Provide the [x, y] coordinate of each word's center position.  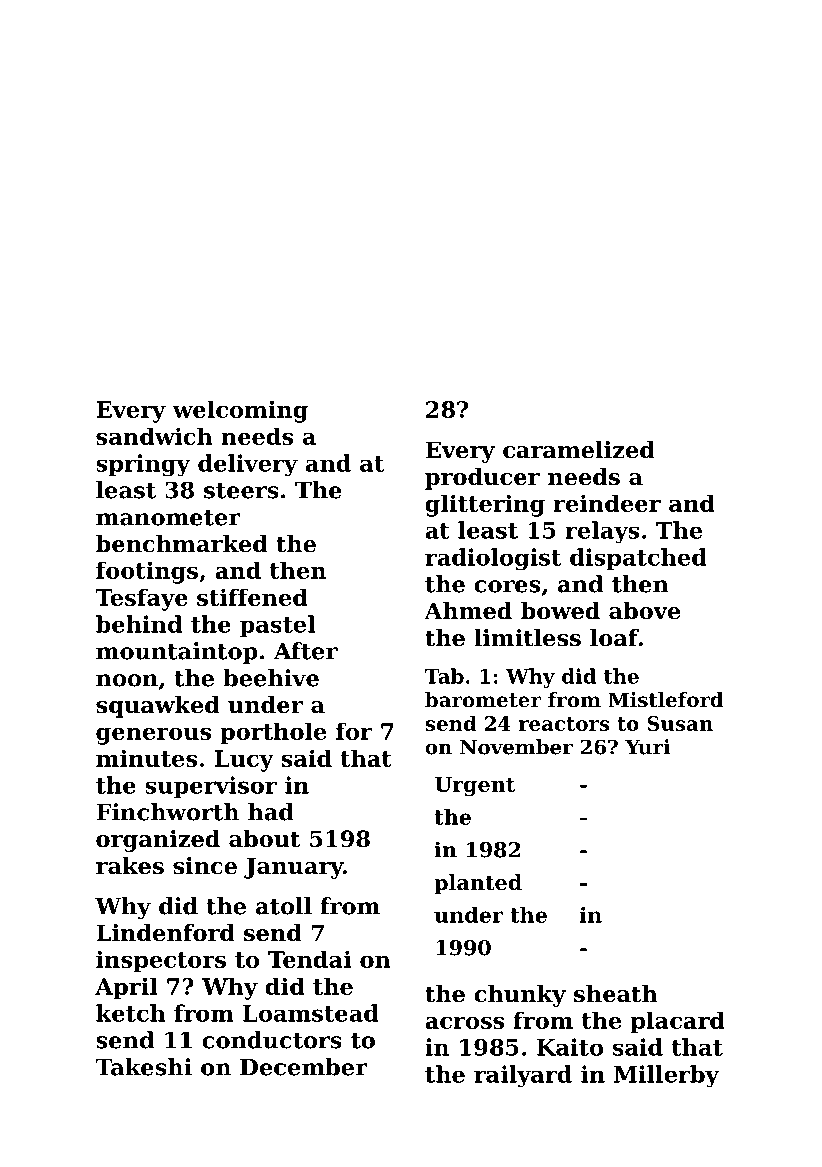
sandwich [154, 436]
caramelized [579, 450]
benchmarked [182, 544]
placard [678, 1022]
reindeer [607, 503]
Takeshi [143, 1067]
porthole [273, 733]
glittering [485, 505]
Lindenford [166, 933]
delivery [248, 465]
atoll [284, 906]
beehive [271, 678]
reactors [564, 724]
